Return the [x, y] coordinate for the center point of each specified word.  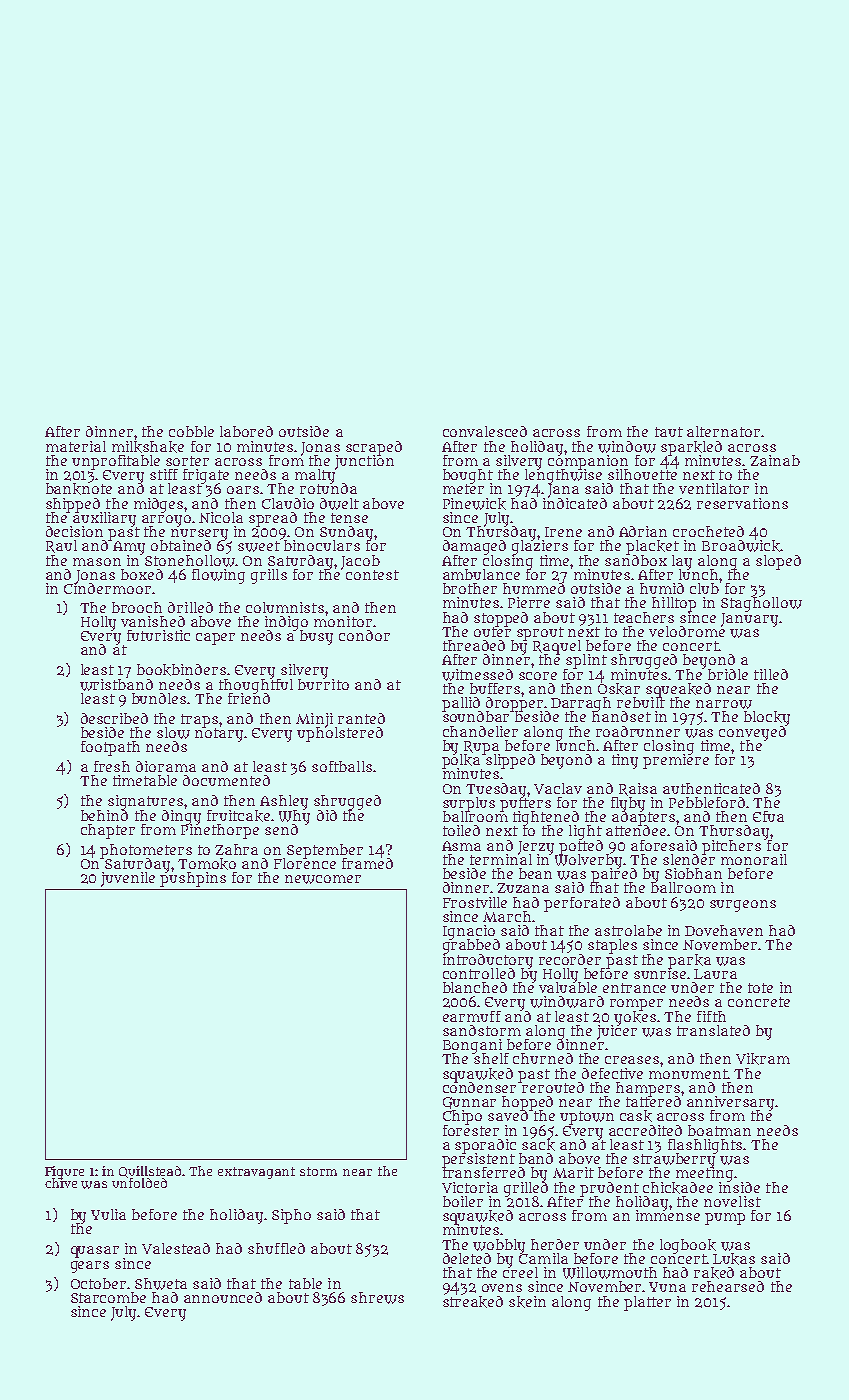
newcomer [323, 879]
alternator [723, 431]
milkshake [148, 447]
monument [688, 1074]
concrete [759, 1002]
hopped [527, 1103]
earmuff [472, 1016]
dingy [181, 817]
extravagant [256, 1173]
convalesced [485, 431]
